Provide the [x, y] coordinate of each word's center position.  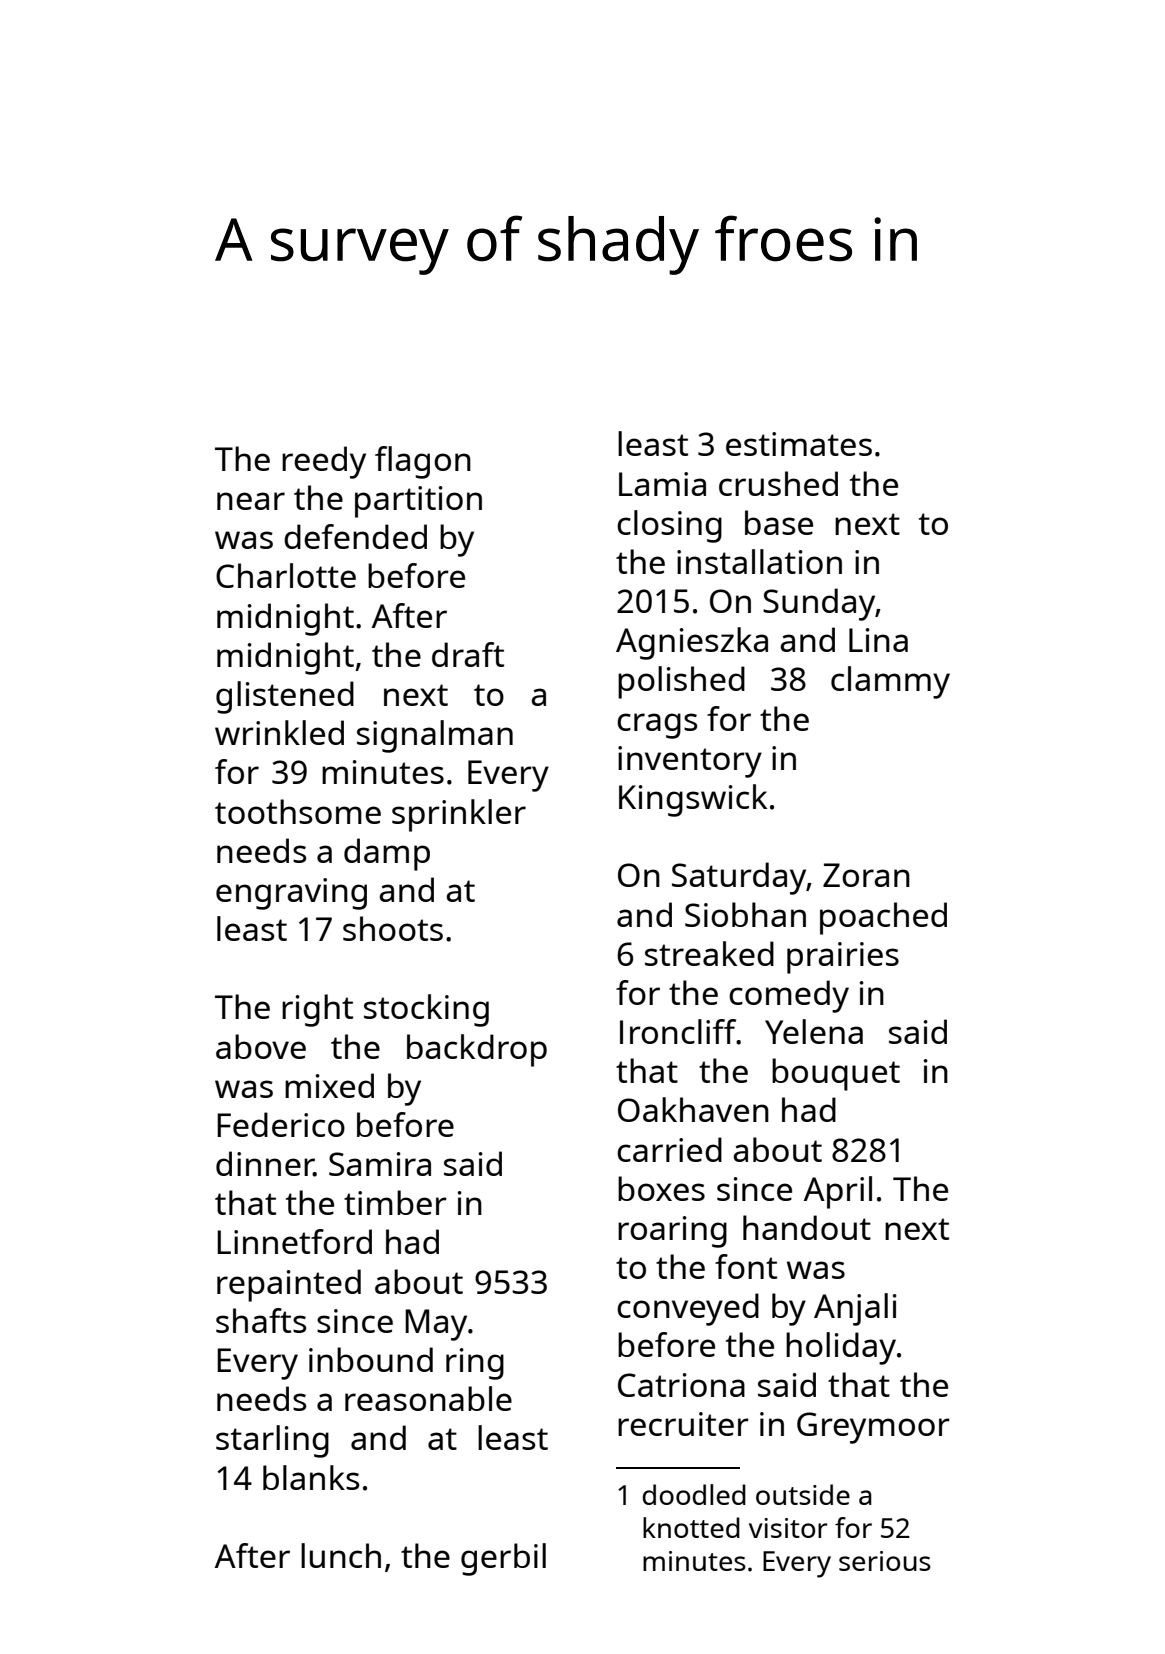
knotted [691, 1527]
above [261, 1046]
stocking [426, 1010]
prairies [843, 958]
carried [669, 1149]
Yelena [814, 1031]
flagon [423, 462]
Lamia [662, 484]
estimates [799, 444]
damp [387, 854]
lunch [341, 1555]
